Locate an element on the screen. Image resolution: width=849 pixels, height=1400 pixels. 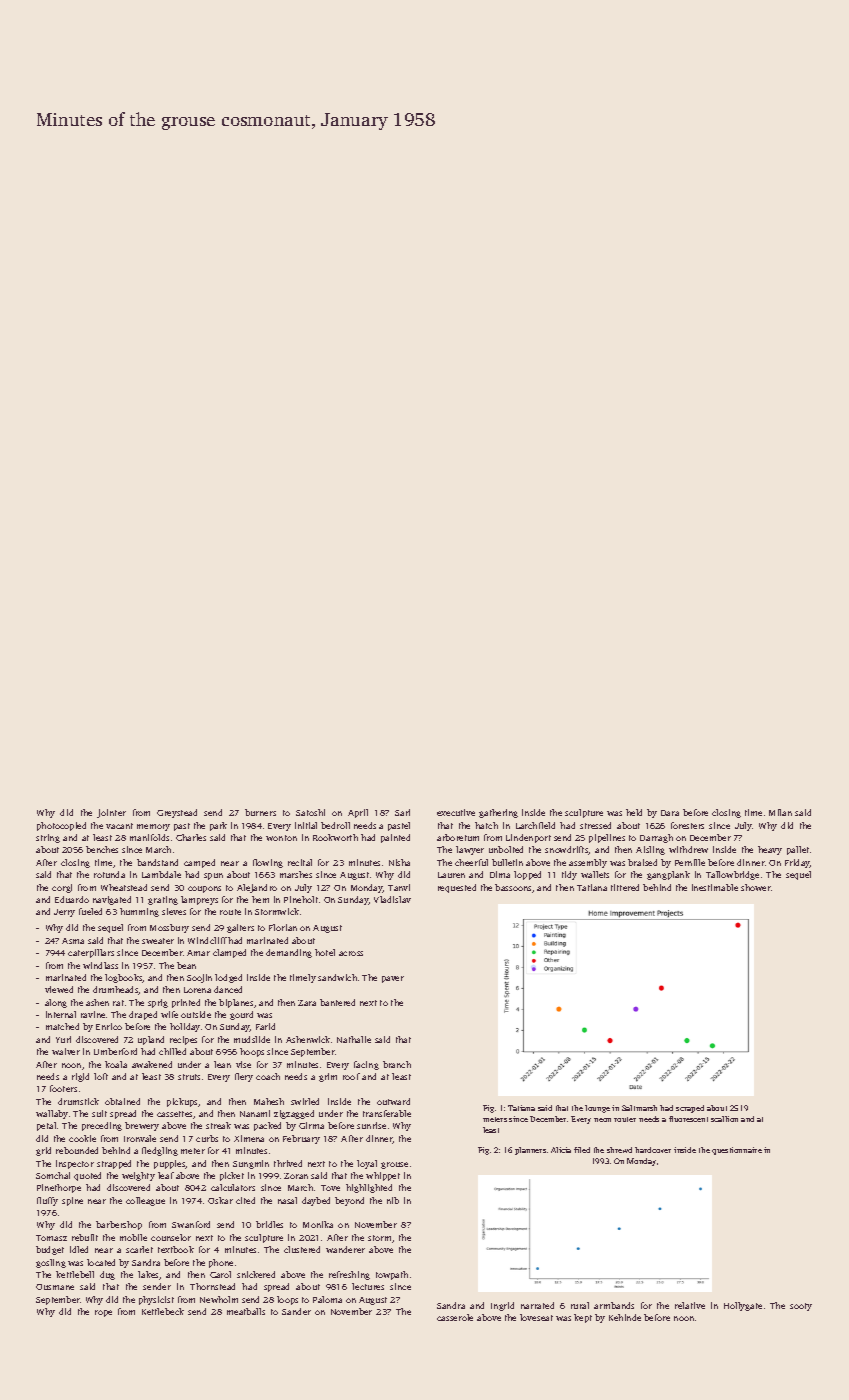
Ousmane is located at coordinates (55, 1287).
